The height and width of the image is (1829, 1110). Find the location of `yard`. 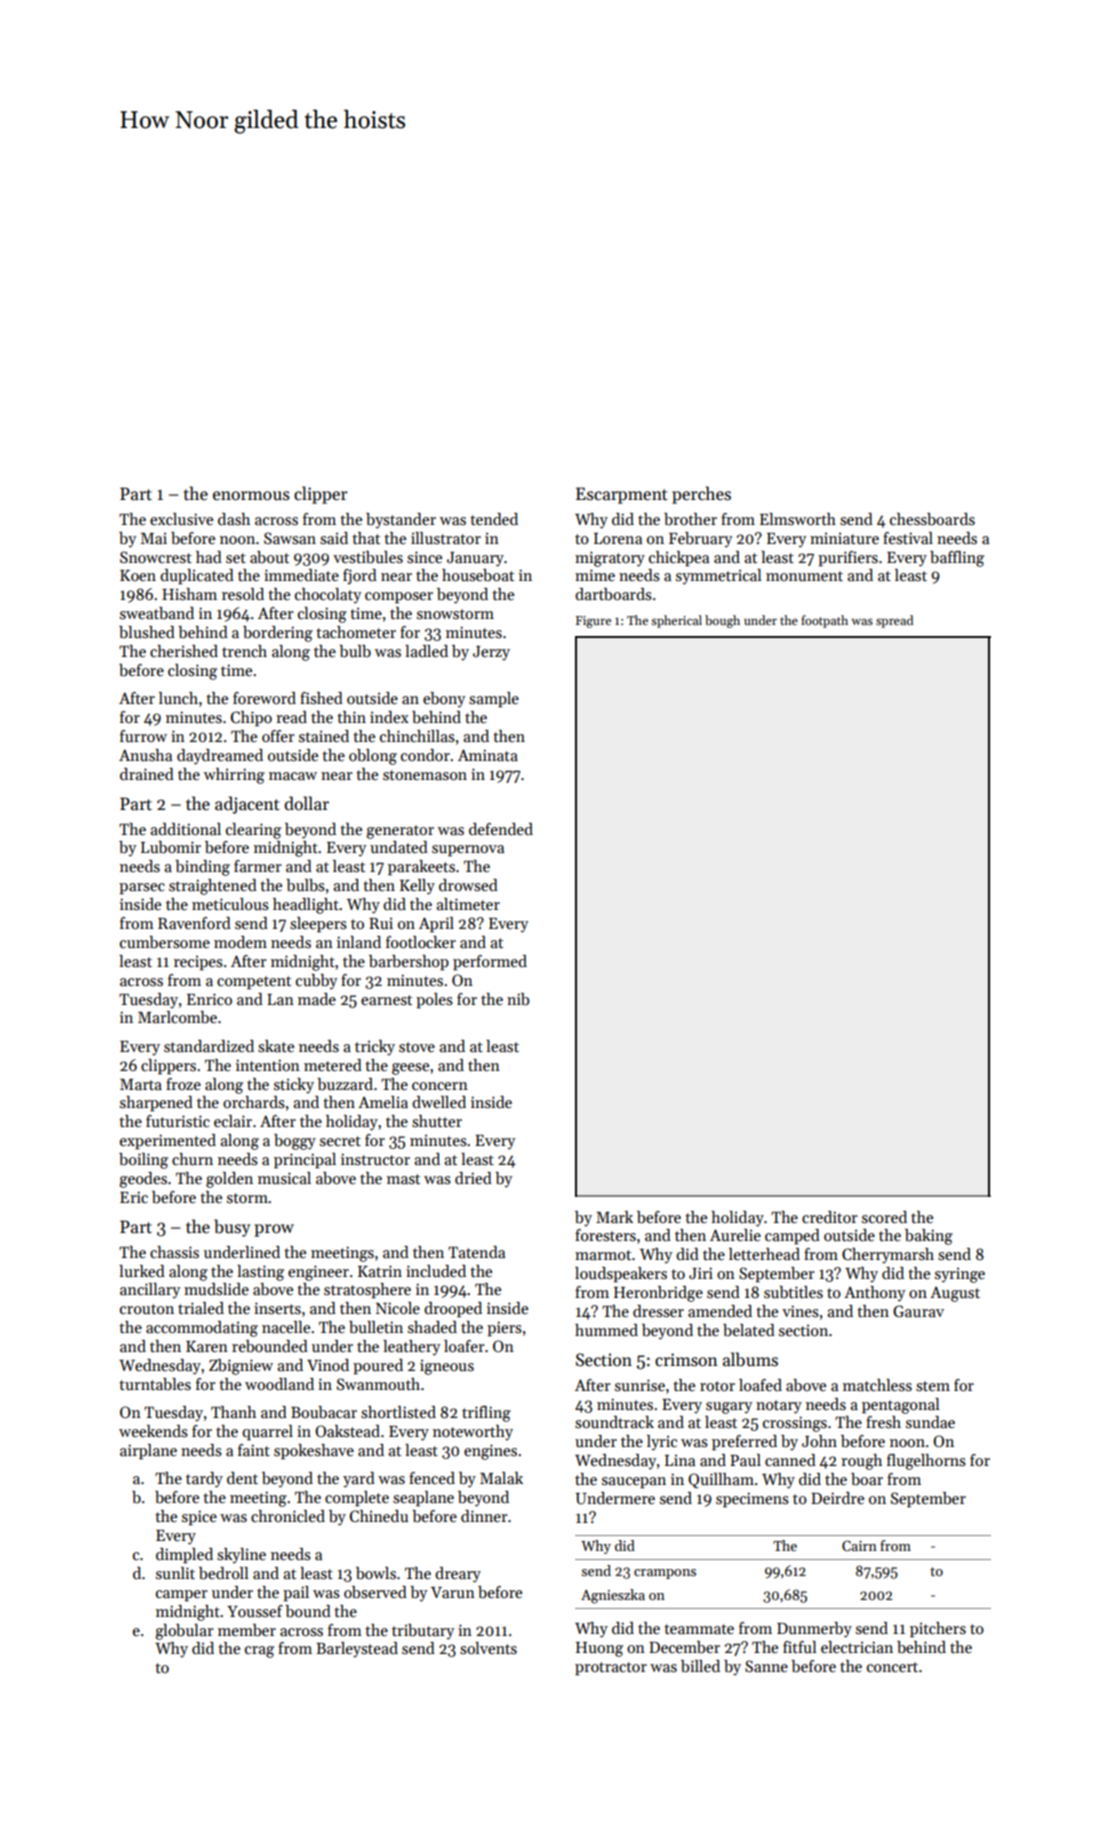

yard is located at coordinates (359, 1480).
